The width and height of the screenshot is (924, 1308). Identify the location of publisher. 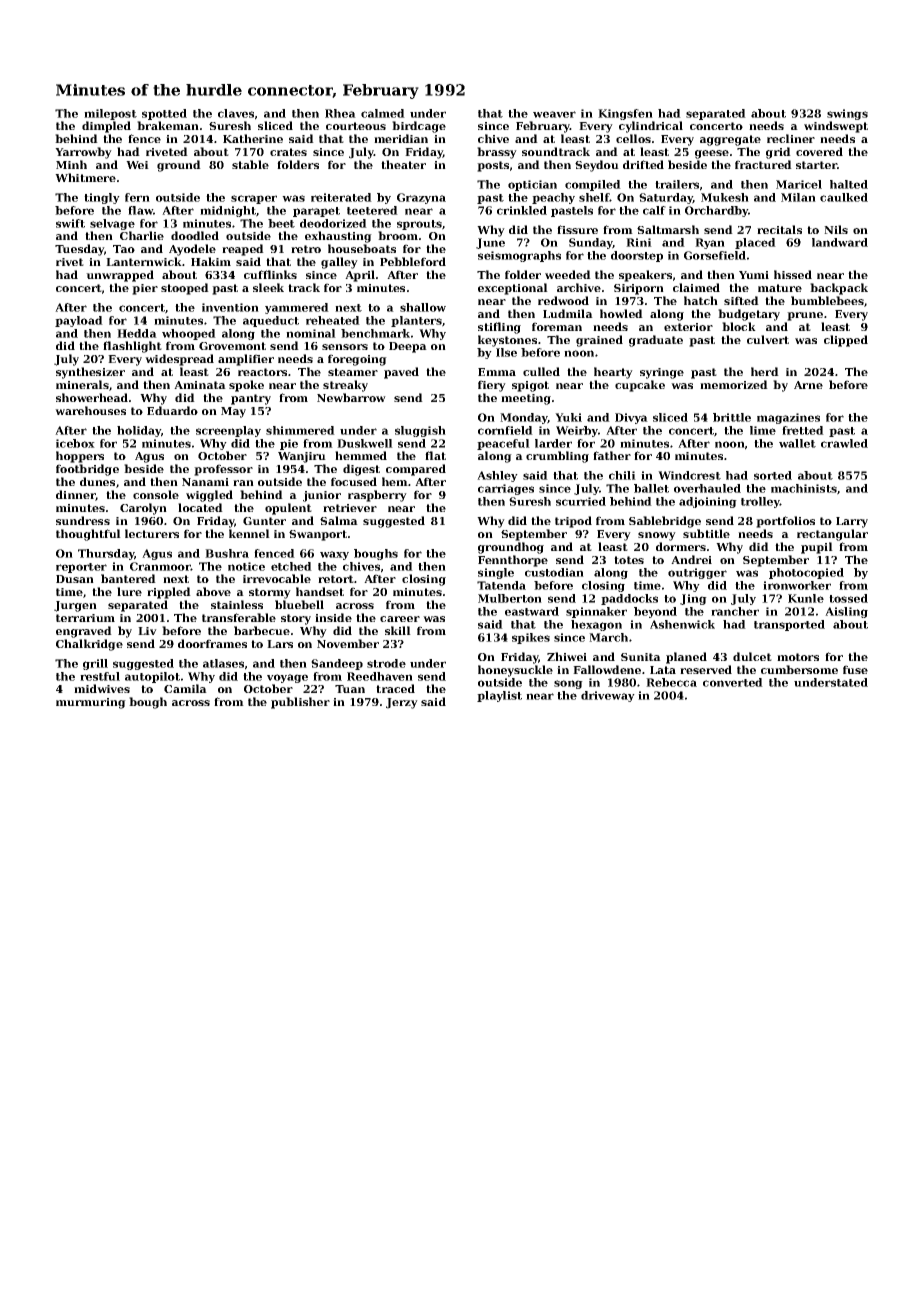
(300, 703).
